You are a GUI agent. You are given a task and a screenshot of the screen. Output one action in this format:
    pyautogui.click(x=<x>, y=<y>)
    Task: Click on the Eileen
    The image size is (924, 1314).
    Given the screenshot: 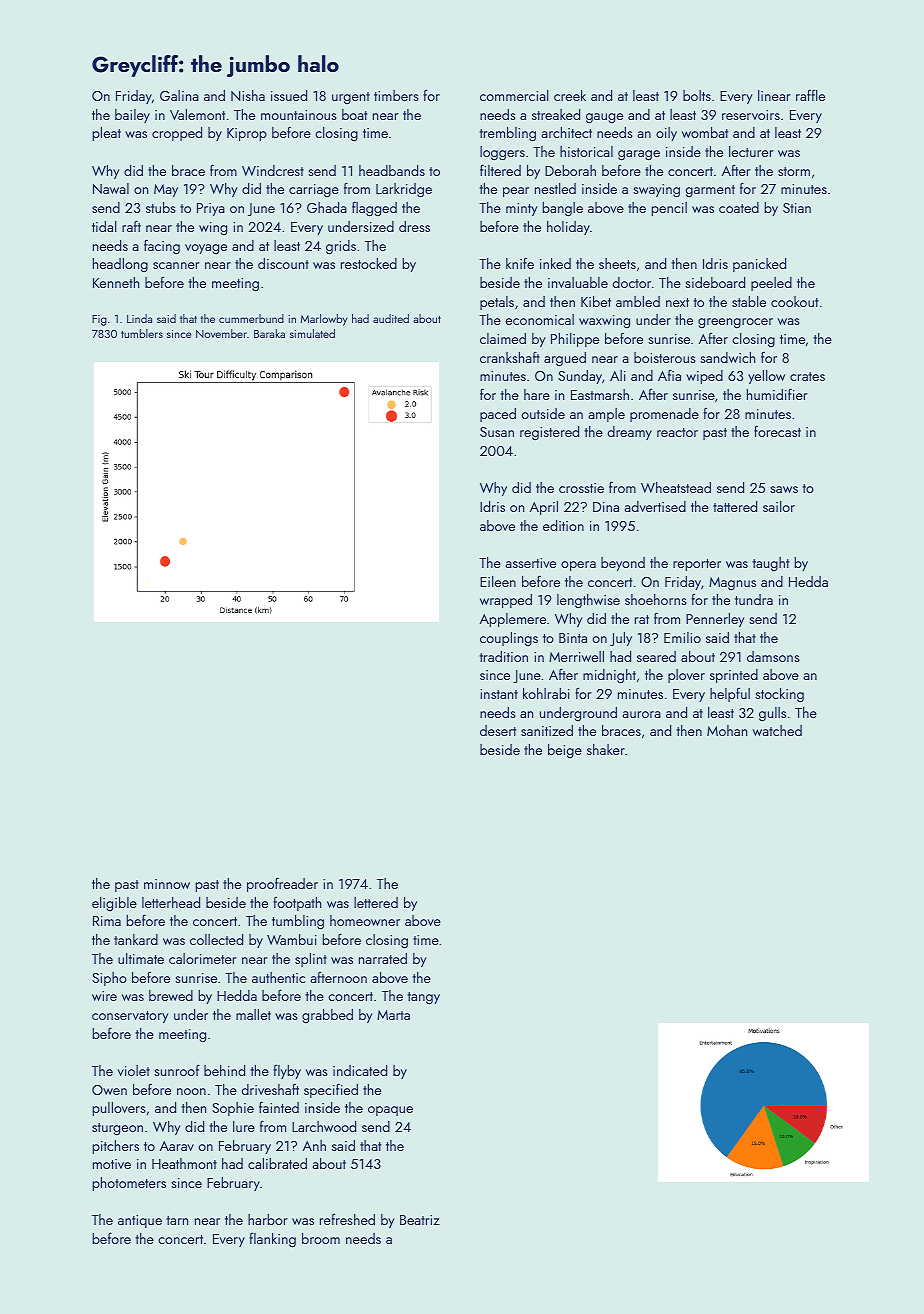 What is the action you would take?
    pyautogui.click(x=498, y=581)
